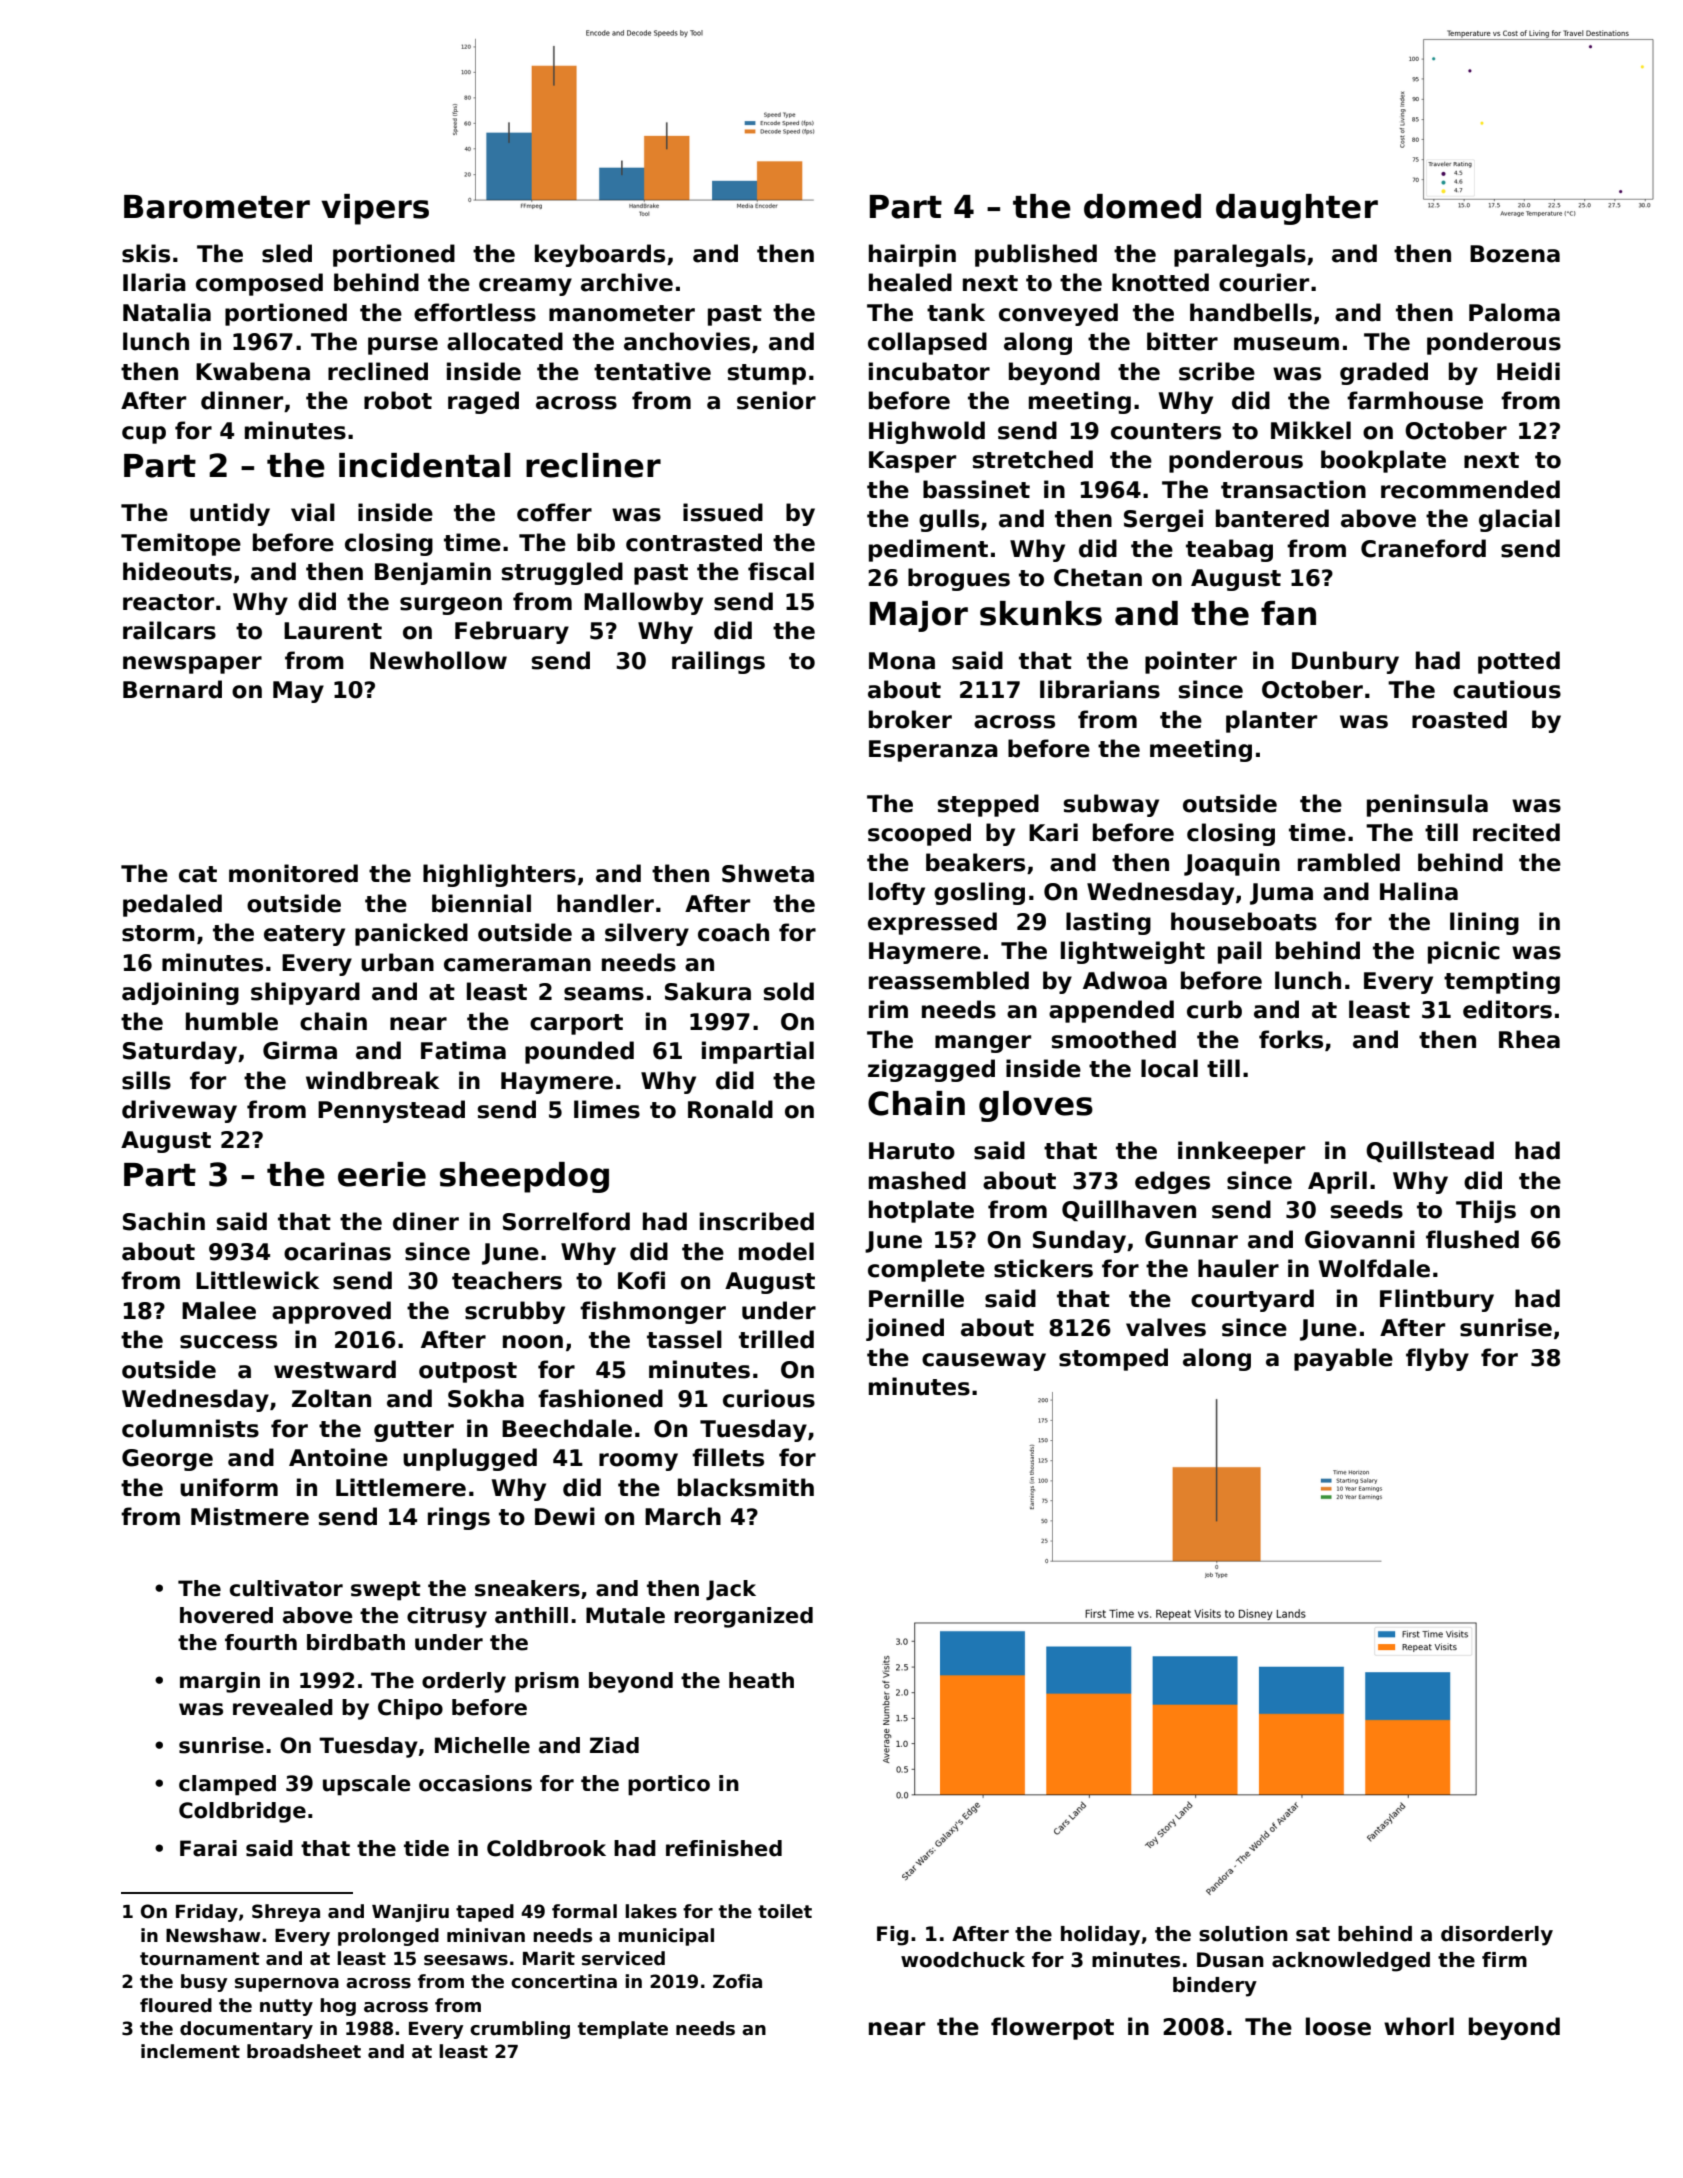 This document has width=1683, height=2178. Describe the element at coordinates (242, 400) in the document. I see `dinner` at that location.
